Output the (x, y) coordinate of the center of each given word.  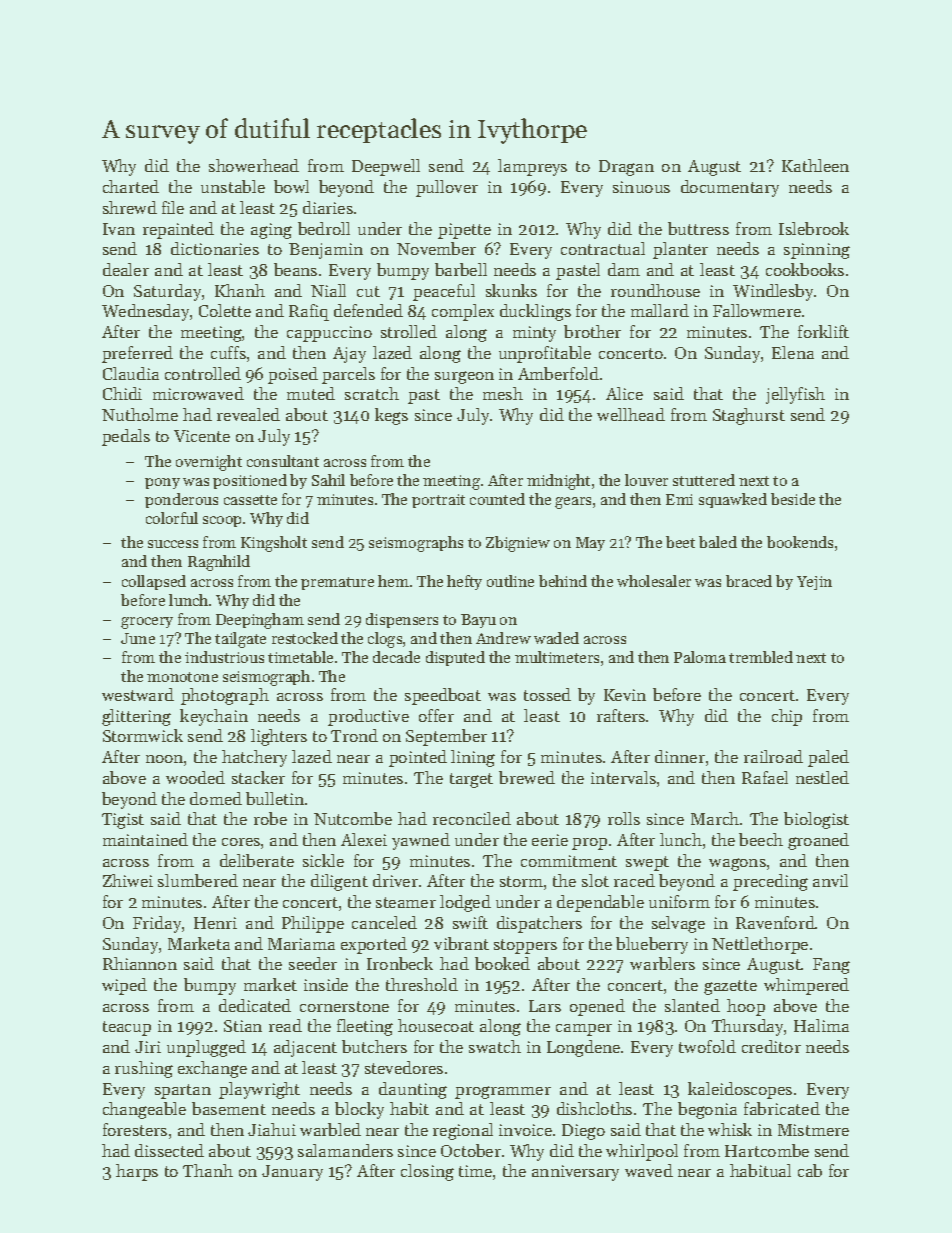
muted (311, 393)
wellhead (631, 414)
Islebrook (814, 228)
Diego (583, 1132)
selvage (678, 924)
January (292, 1173)
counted (497, 499)
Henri (215, 923)
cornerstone (344, 1006)
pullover (447, 188)
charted (131, 186)
